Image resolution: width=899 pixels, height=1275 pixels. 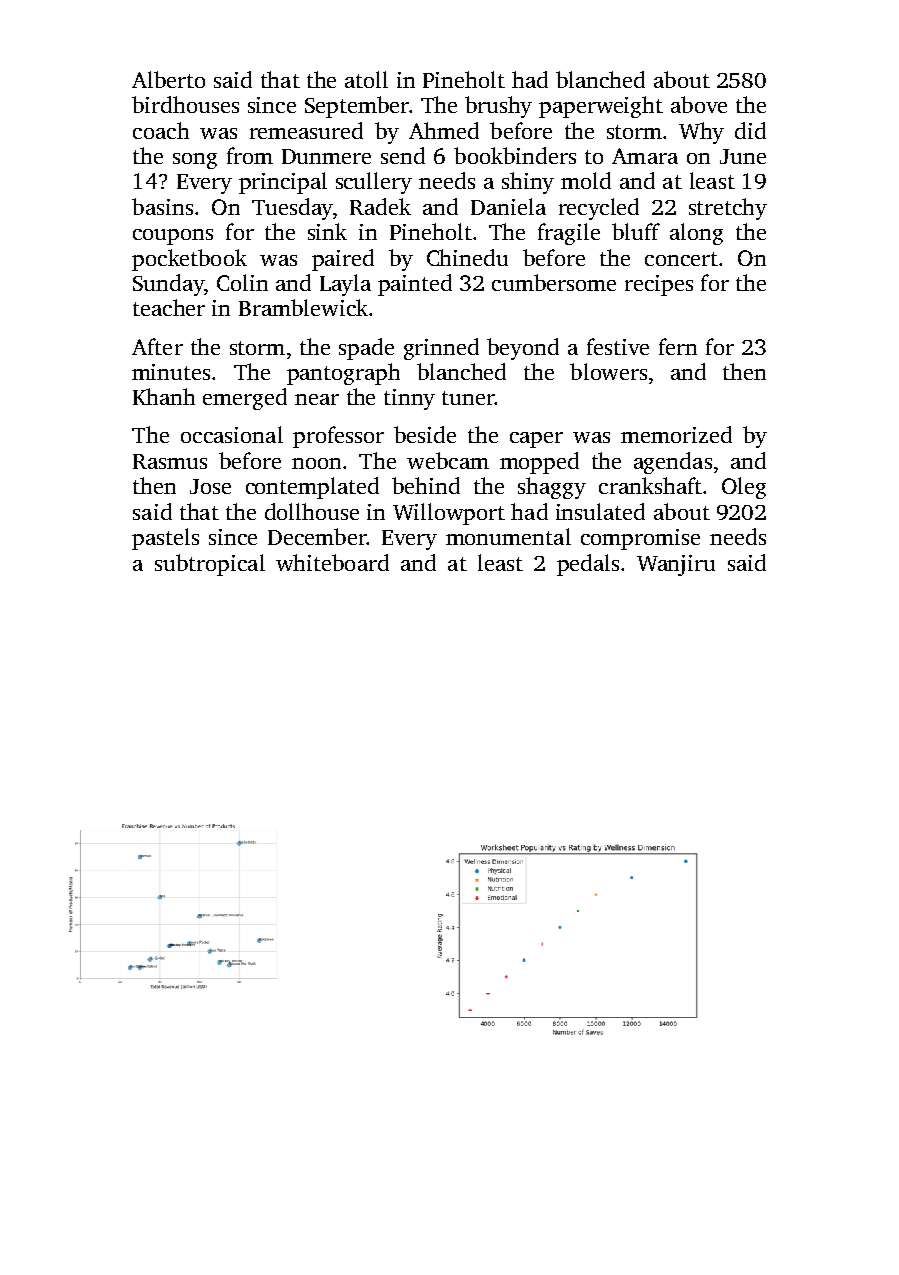 I want to click on After, so click(x=157, y=346).
